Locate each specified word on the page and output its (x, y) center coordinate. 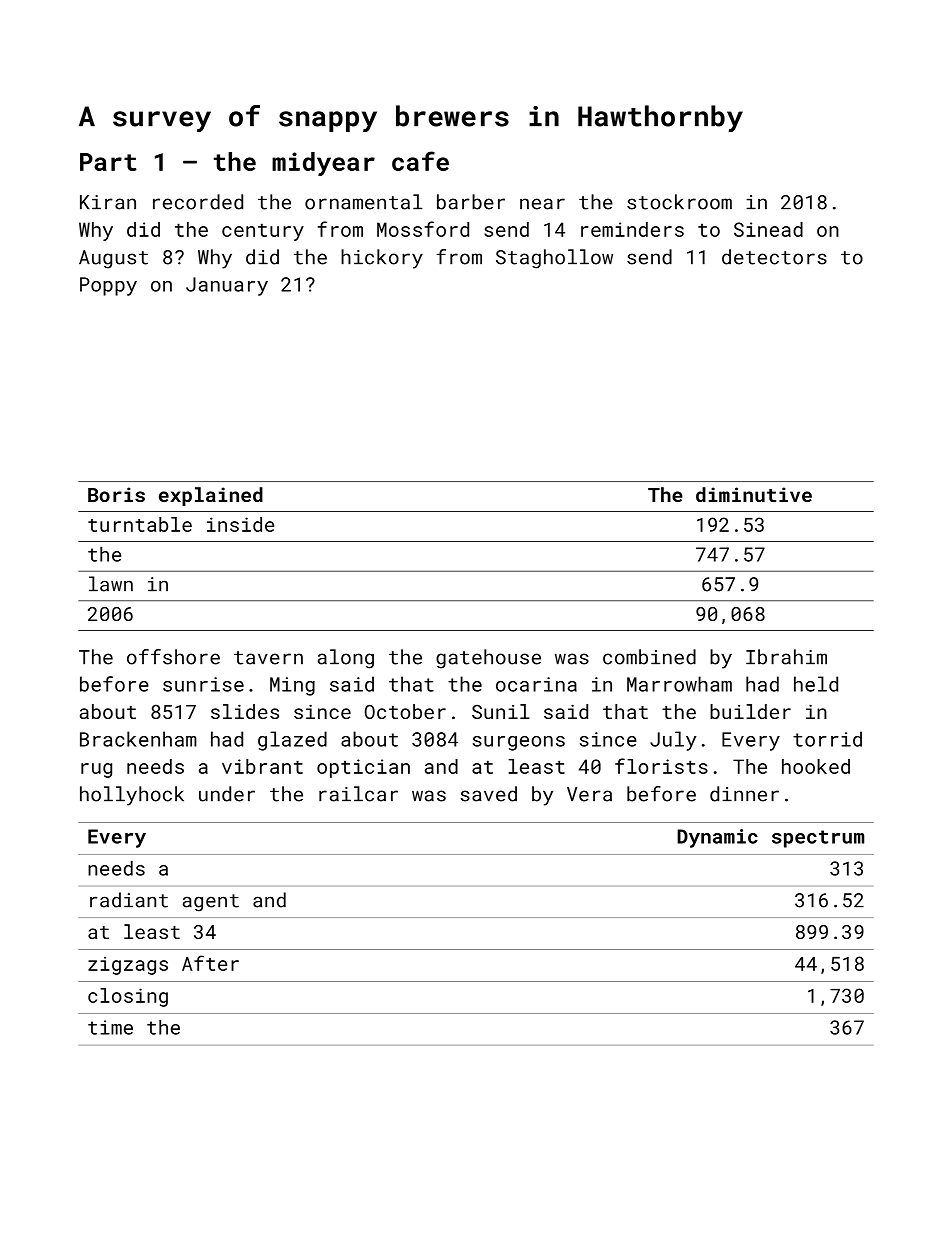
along (346, 659)
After (210, 963)
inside (240, 524)
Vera (589, 794)
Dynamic (717, 838)
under (227, 794)
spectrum (818, 839)
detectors (774, 257)
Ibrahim (786, 657)
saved (489, 794)
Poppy (108, 286)
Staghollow (554, 259)
